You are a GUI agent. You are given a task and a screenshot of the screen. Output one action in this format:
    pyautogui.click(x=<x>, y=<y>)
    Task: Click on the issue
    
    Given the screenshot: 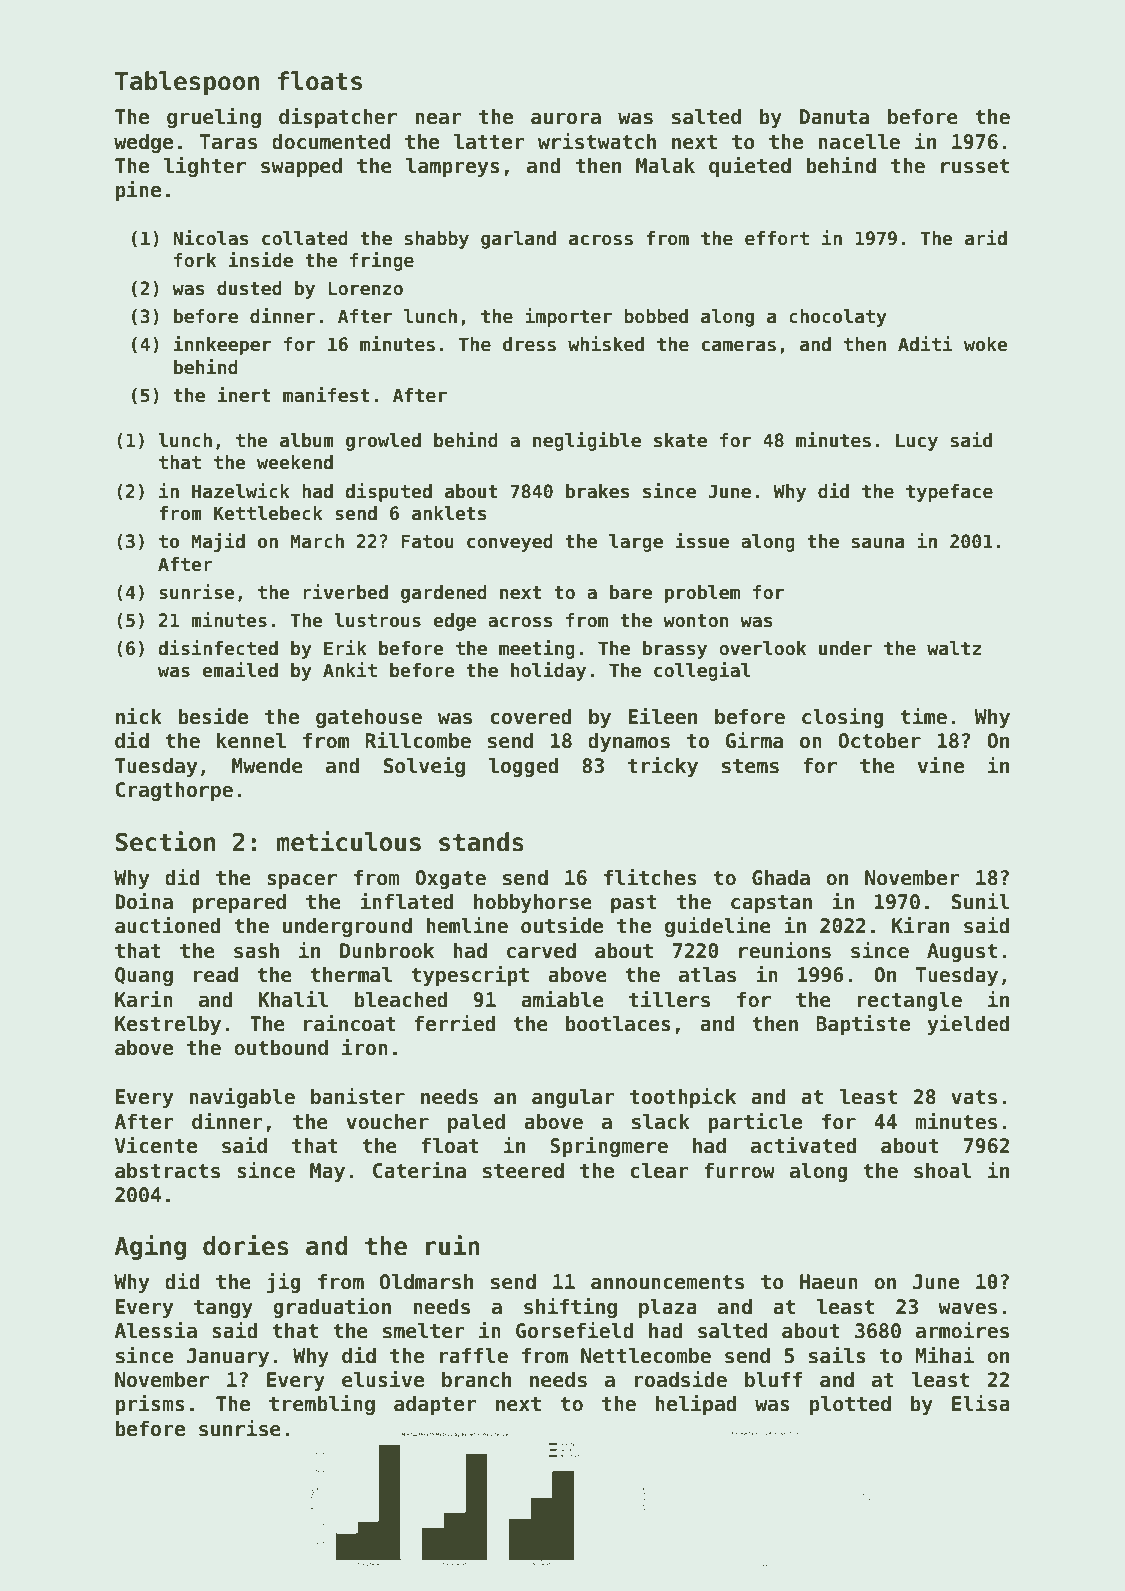 What is the action you would take?
    pyautogui.click(x=702, y=541)
